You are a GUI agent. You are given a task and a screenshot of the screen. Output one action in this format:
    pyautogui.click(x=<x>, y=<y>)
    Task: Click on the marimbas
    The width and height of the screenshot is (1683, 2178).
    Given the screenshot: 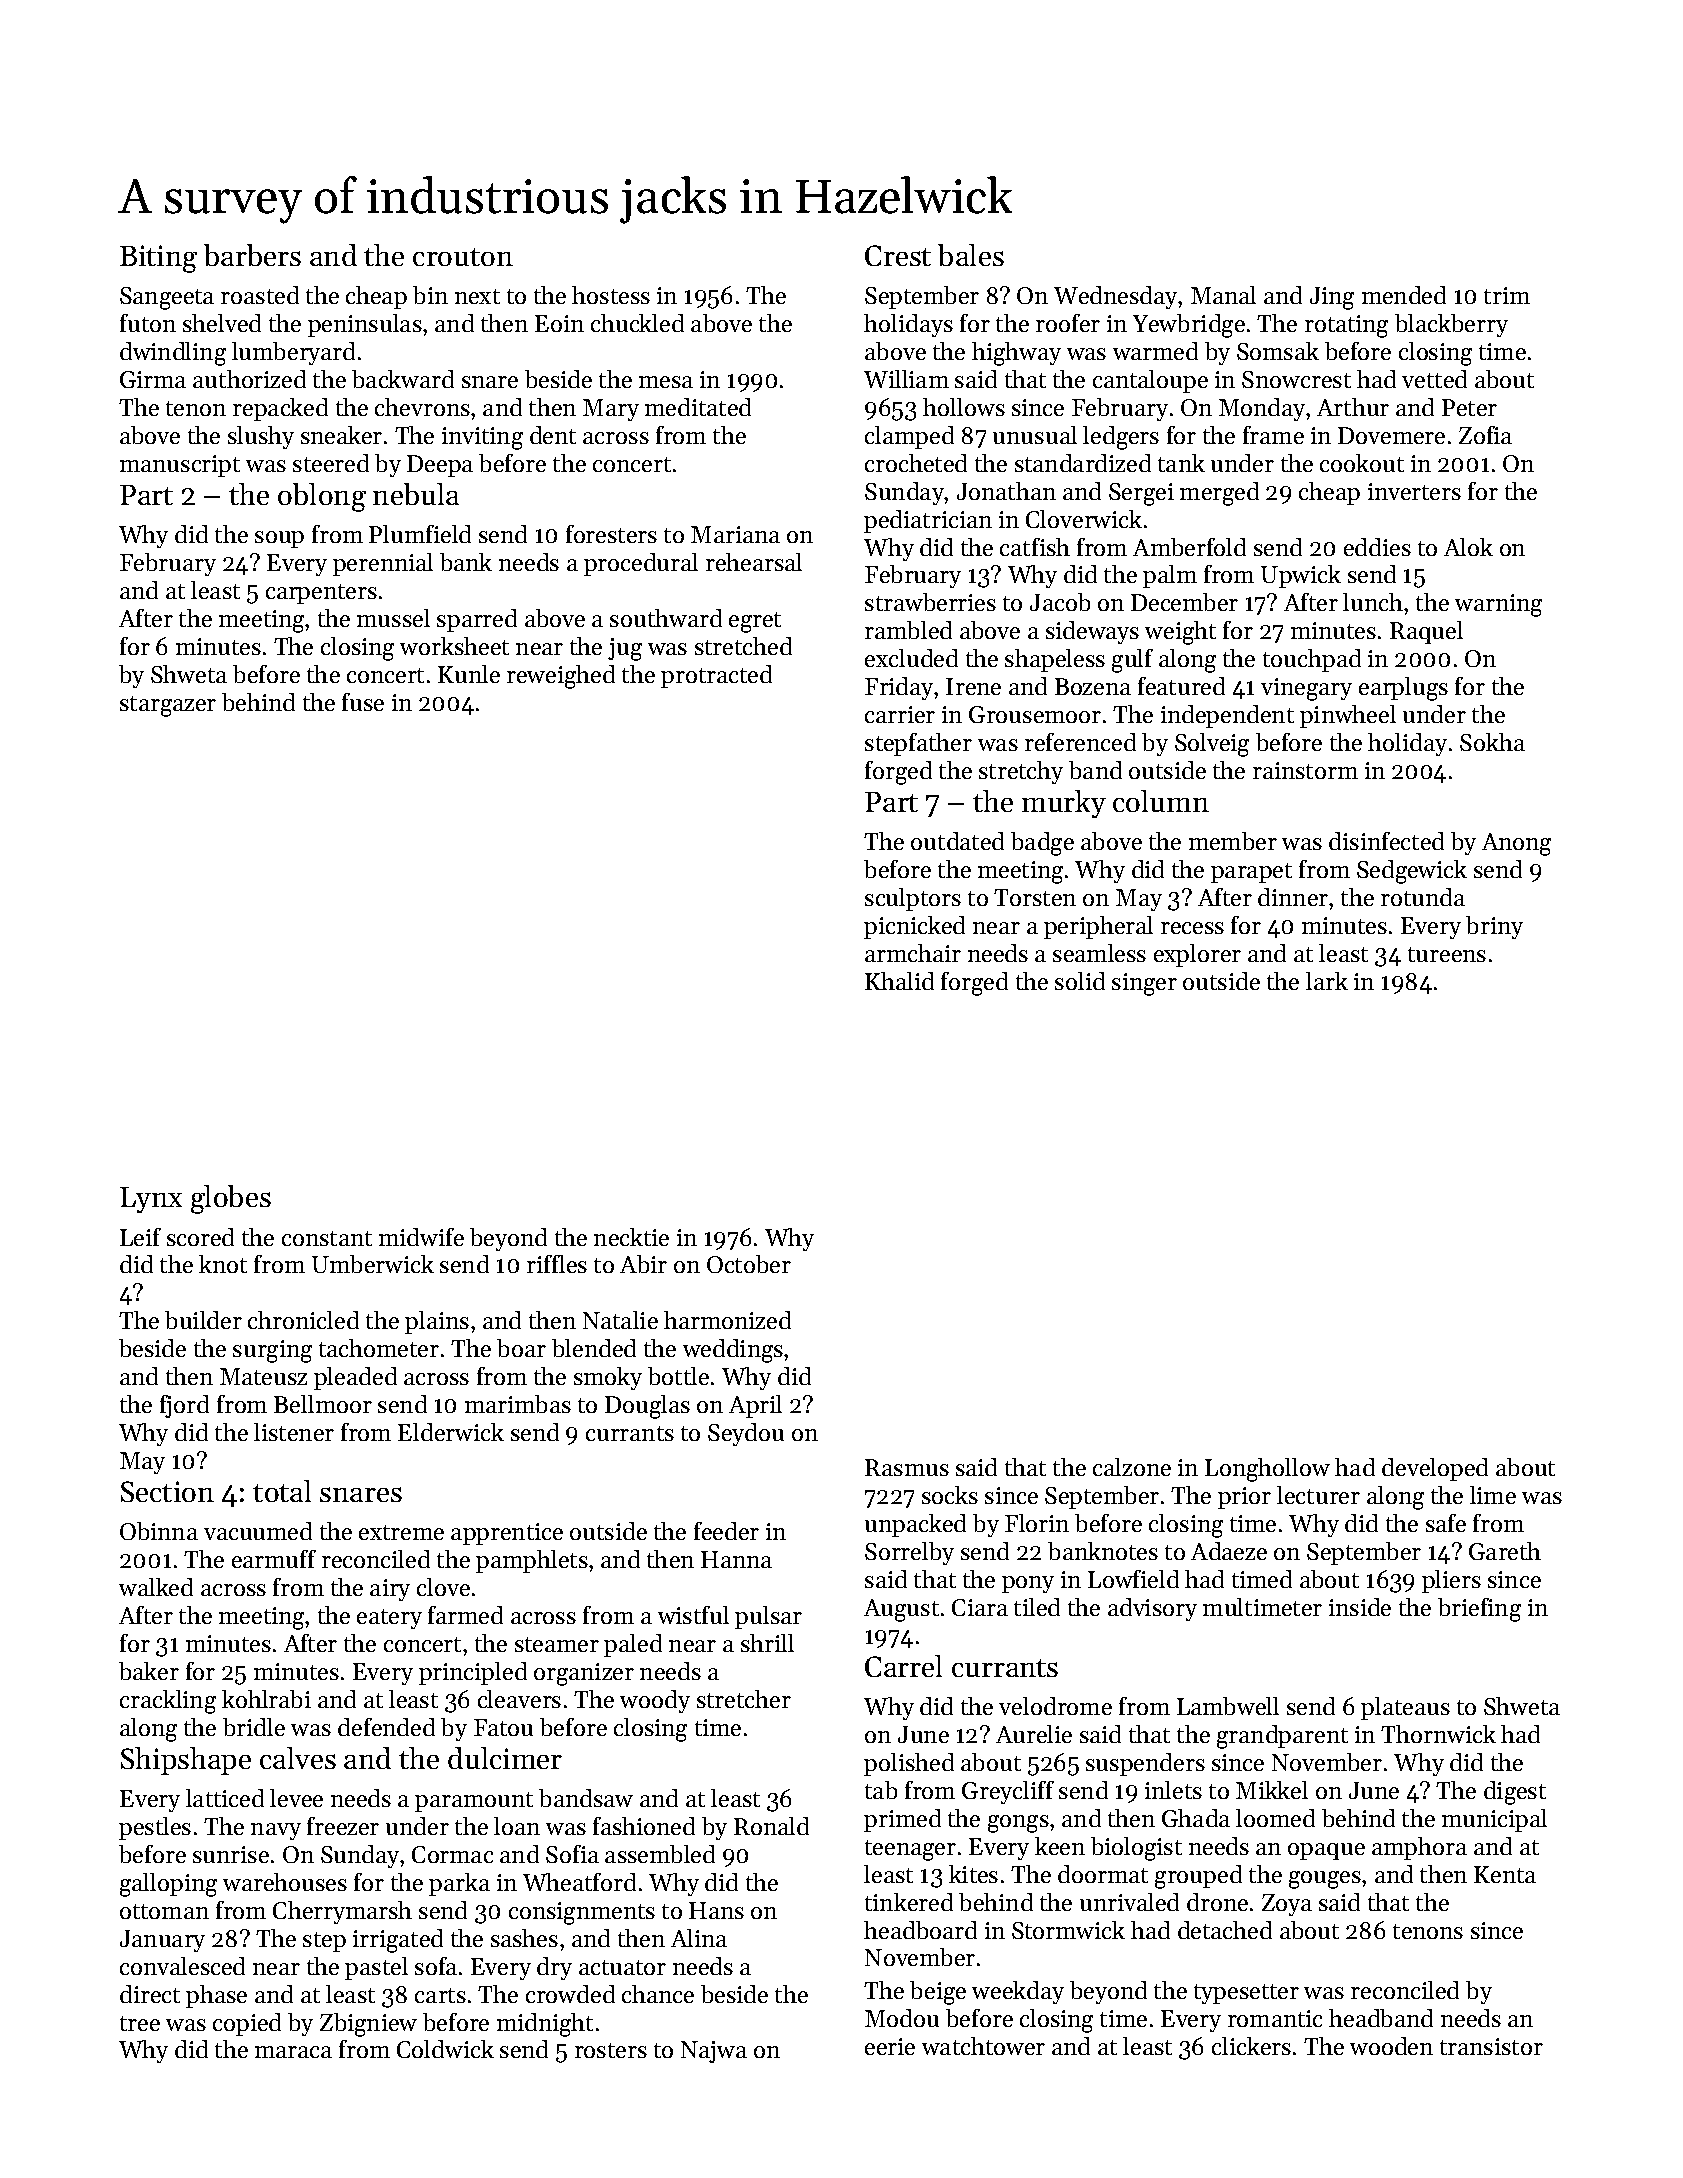 What is the action you would take?
    pyautogui.click(x=518, y=1404)
